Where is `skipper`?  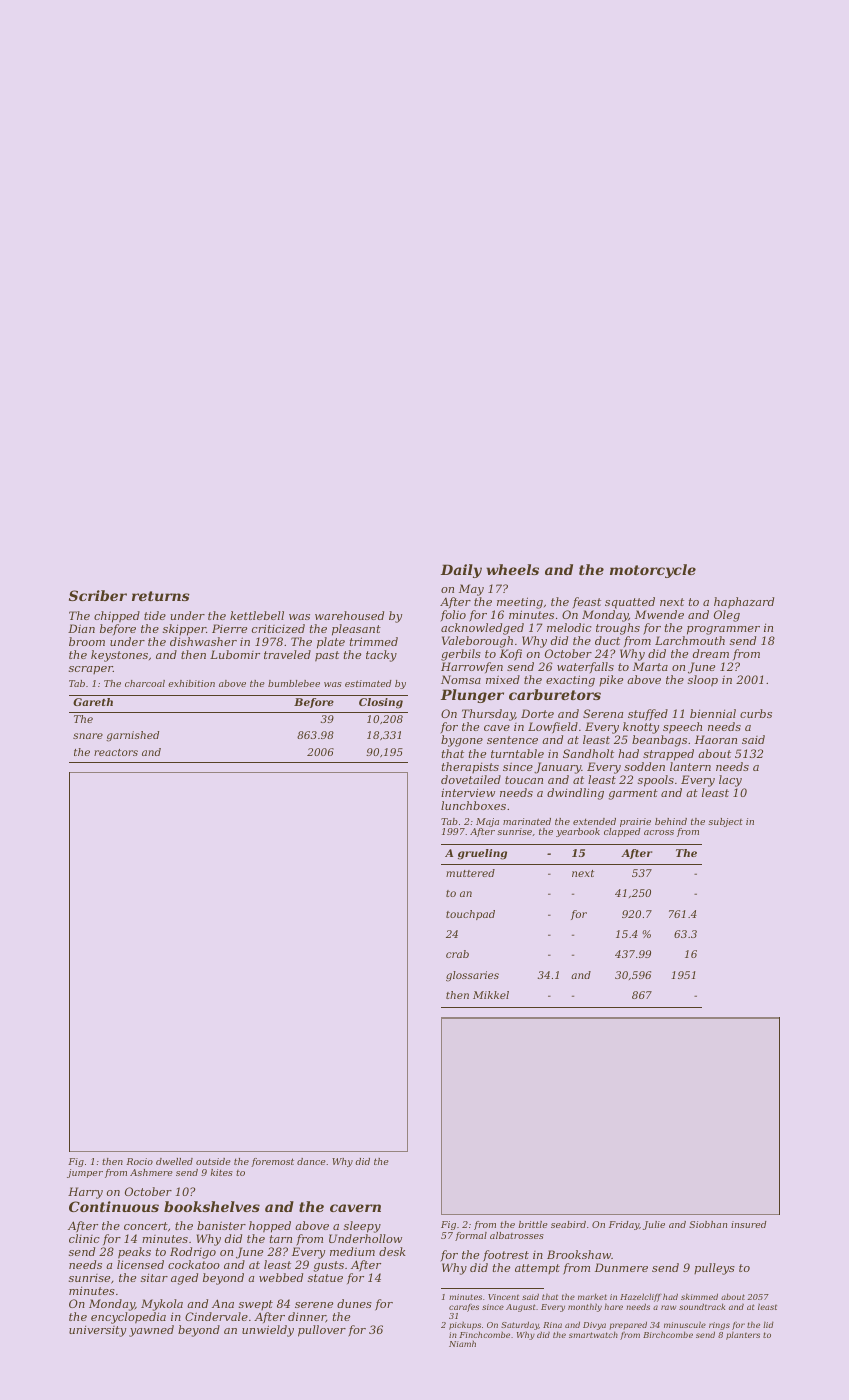 skipper is located at coordinates (184, 630).
